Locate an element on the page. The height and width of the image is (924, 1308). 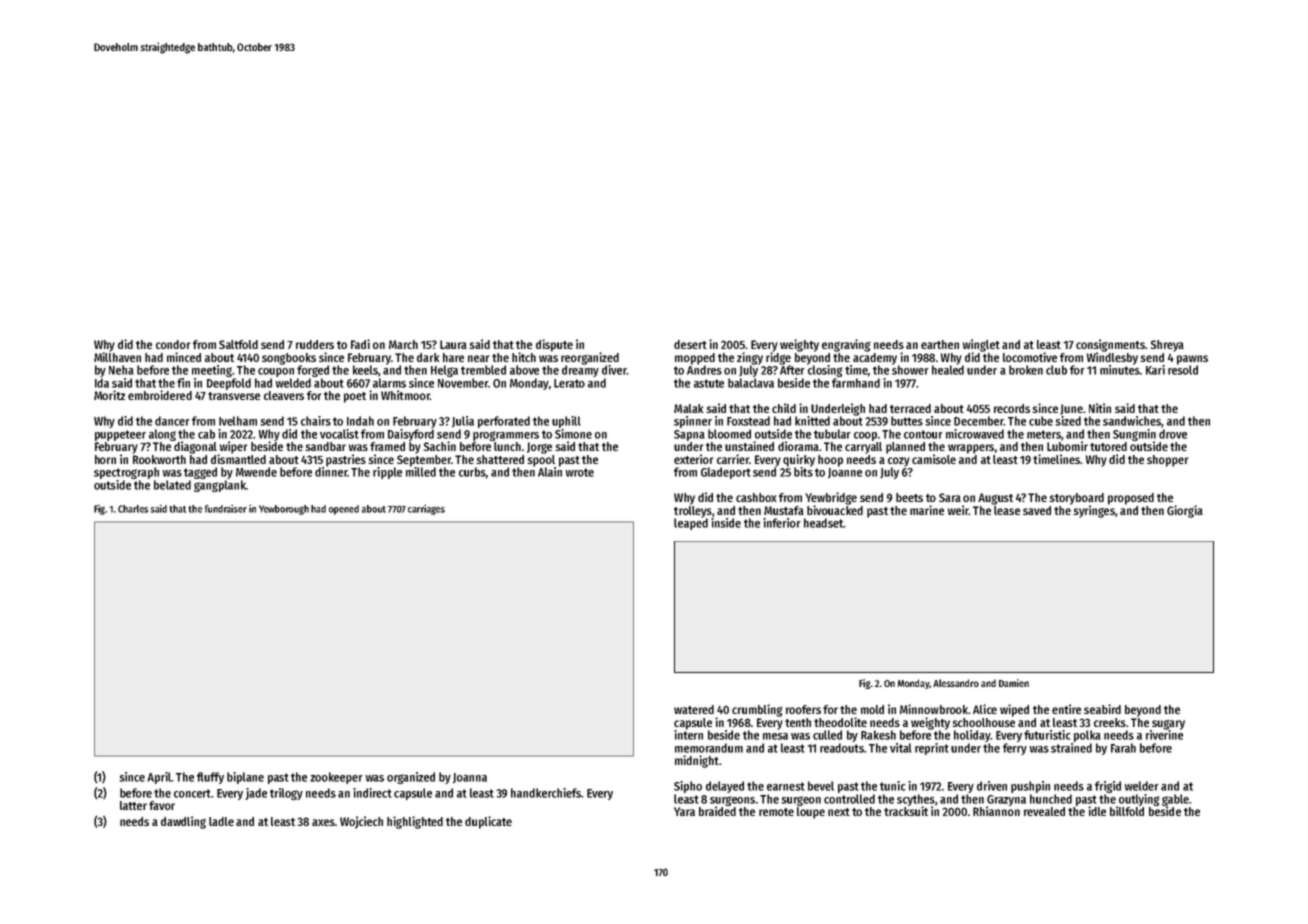
Damien is located at coordinates (1014, 683).
